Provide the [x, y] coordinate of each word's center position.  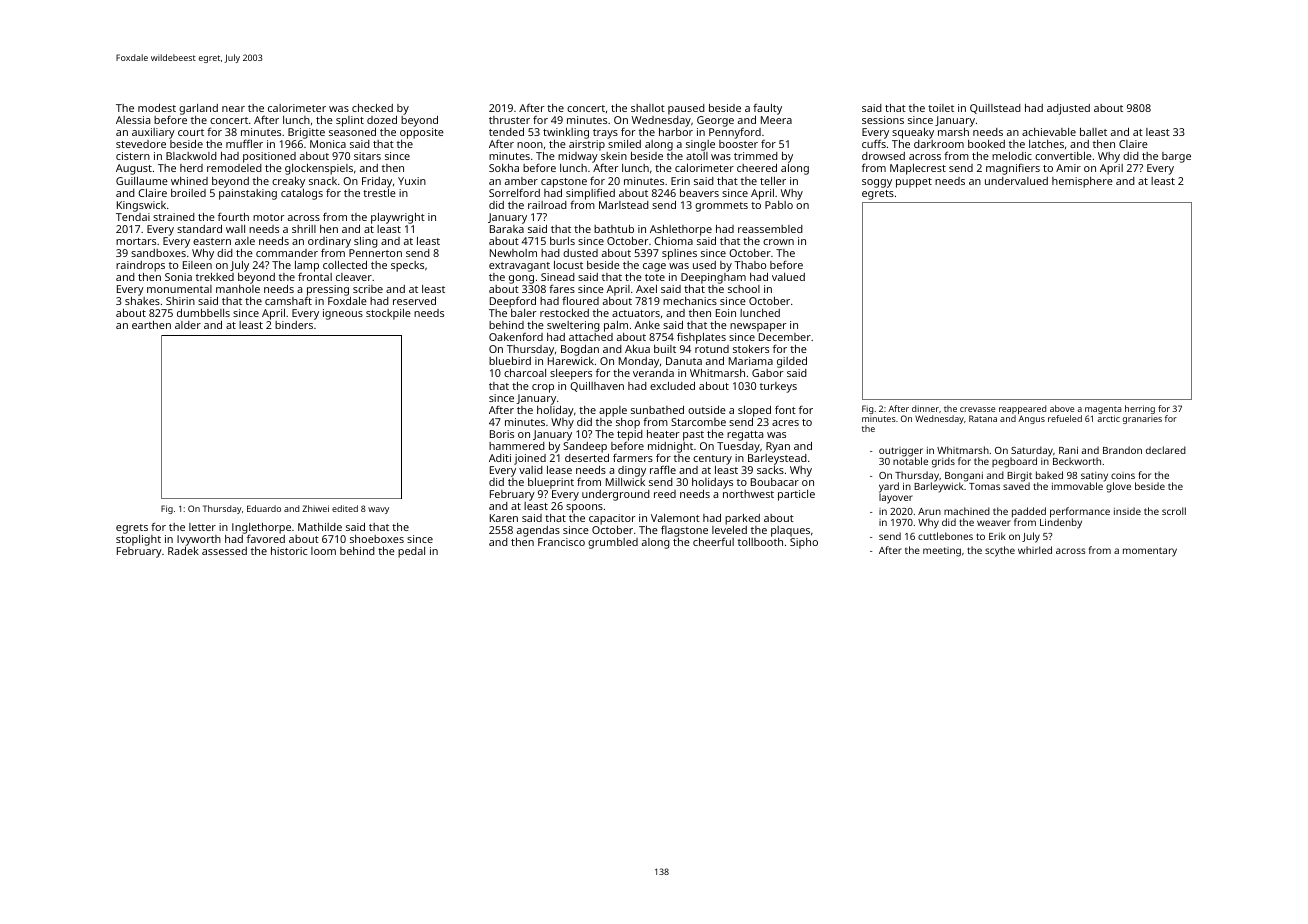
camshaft [288, 301]
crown [778, 242]
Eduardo [264, 508]
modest [157, 108]
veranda [653, 373]
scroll [1174, 511]
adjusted [1068, 109]
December [785, 337]
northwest [748, 494]
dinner [925, 408]
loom [323, 551]
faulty [767, 109]
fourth [233, 216]
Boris [502, 434]
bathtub [614, 229]
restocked [564, 313]
